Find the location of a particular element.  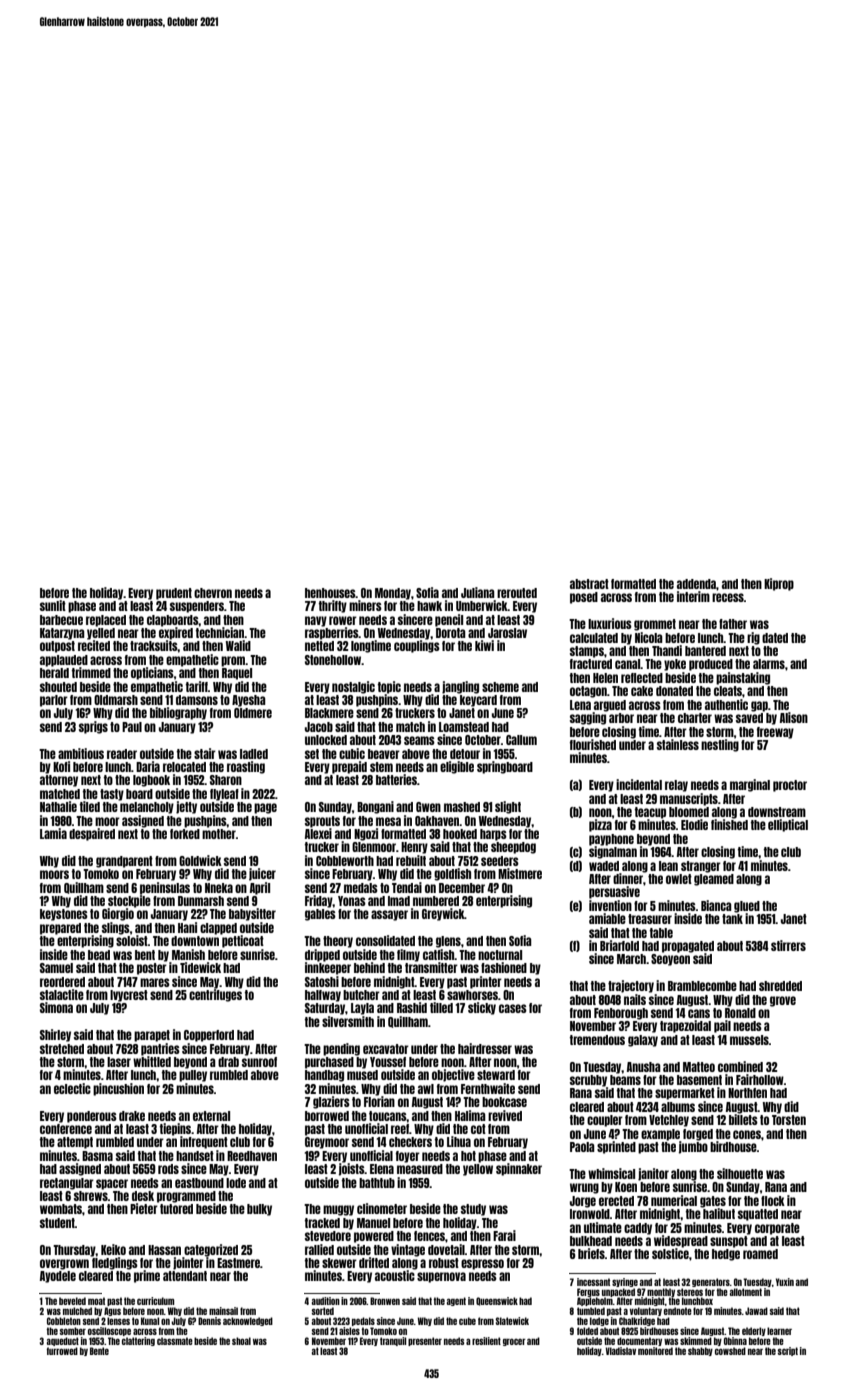

rerouted is located at coordinates (517, 593).
